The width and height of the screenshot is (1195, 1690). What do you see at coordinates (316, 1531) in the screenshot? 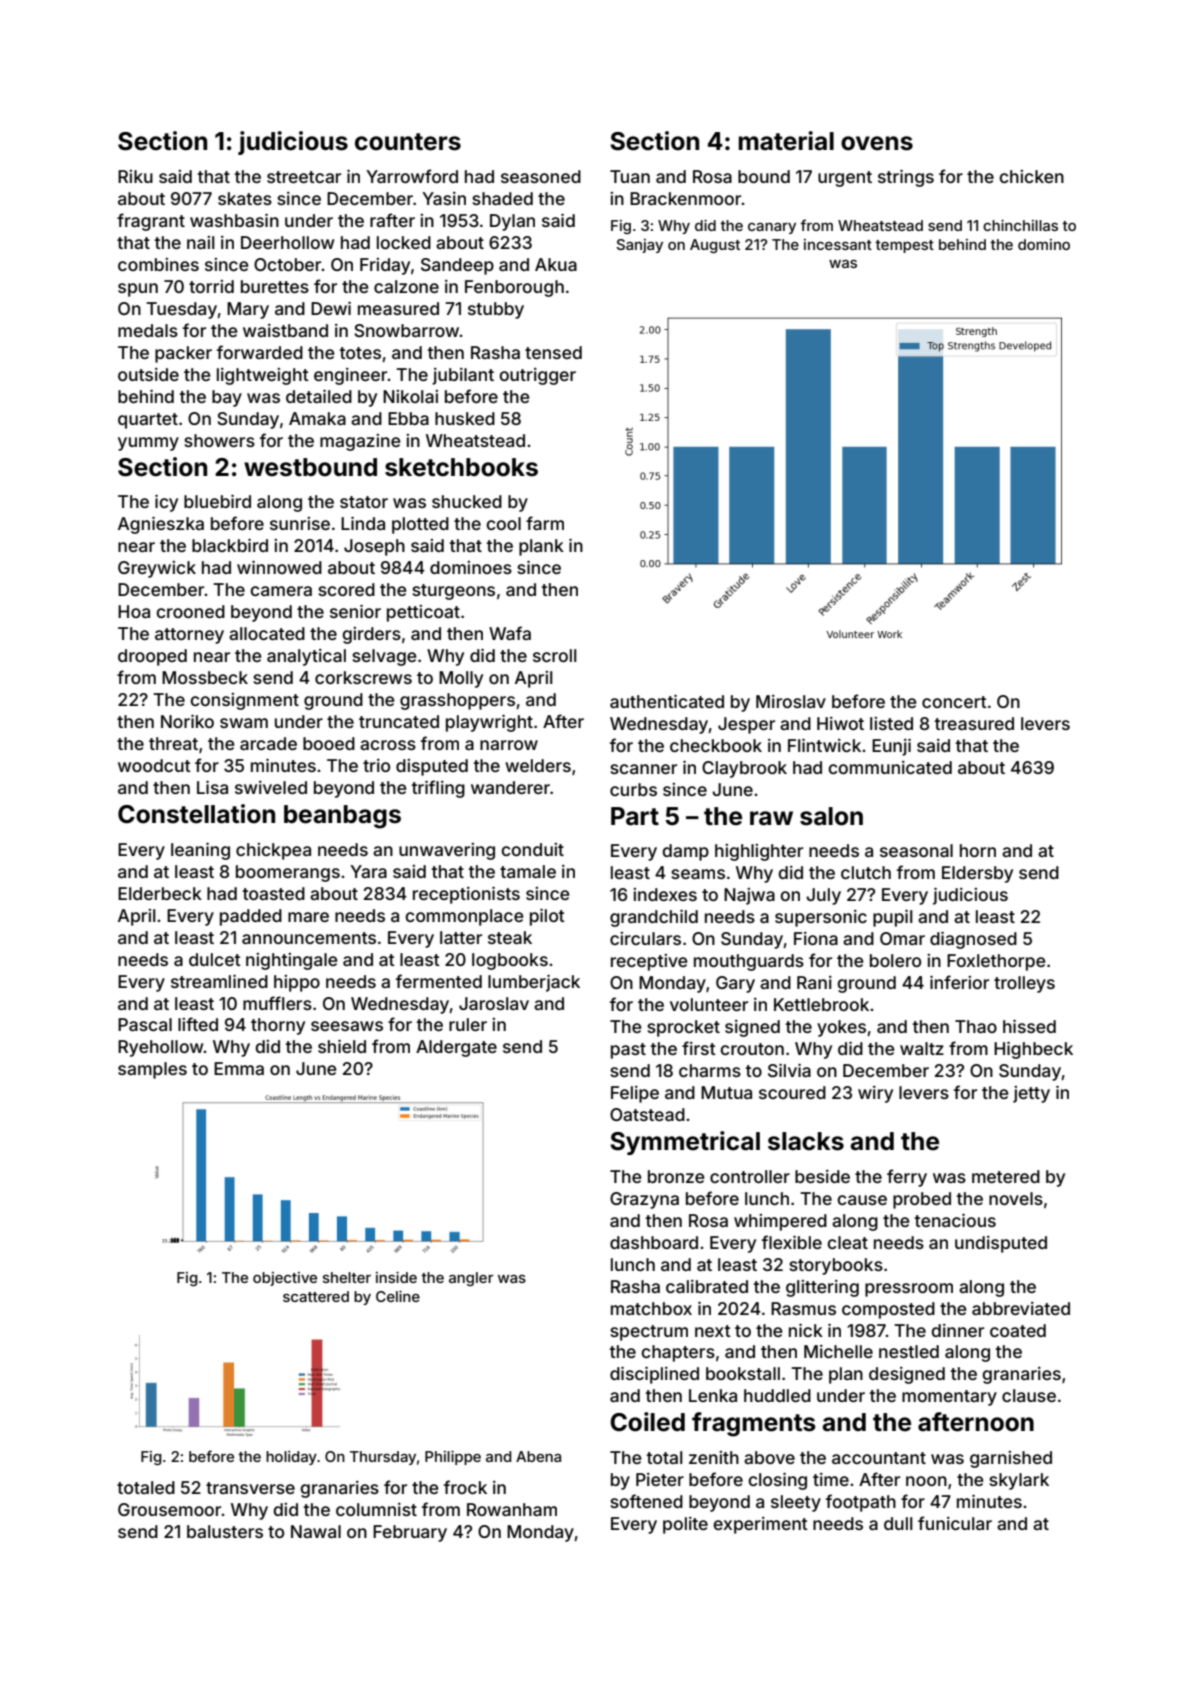
I see `Nawal` at bounding box center [316, 1531].
